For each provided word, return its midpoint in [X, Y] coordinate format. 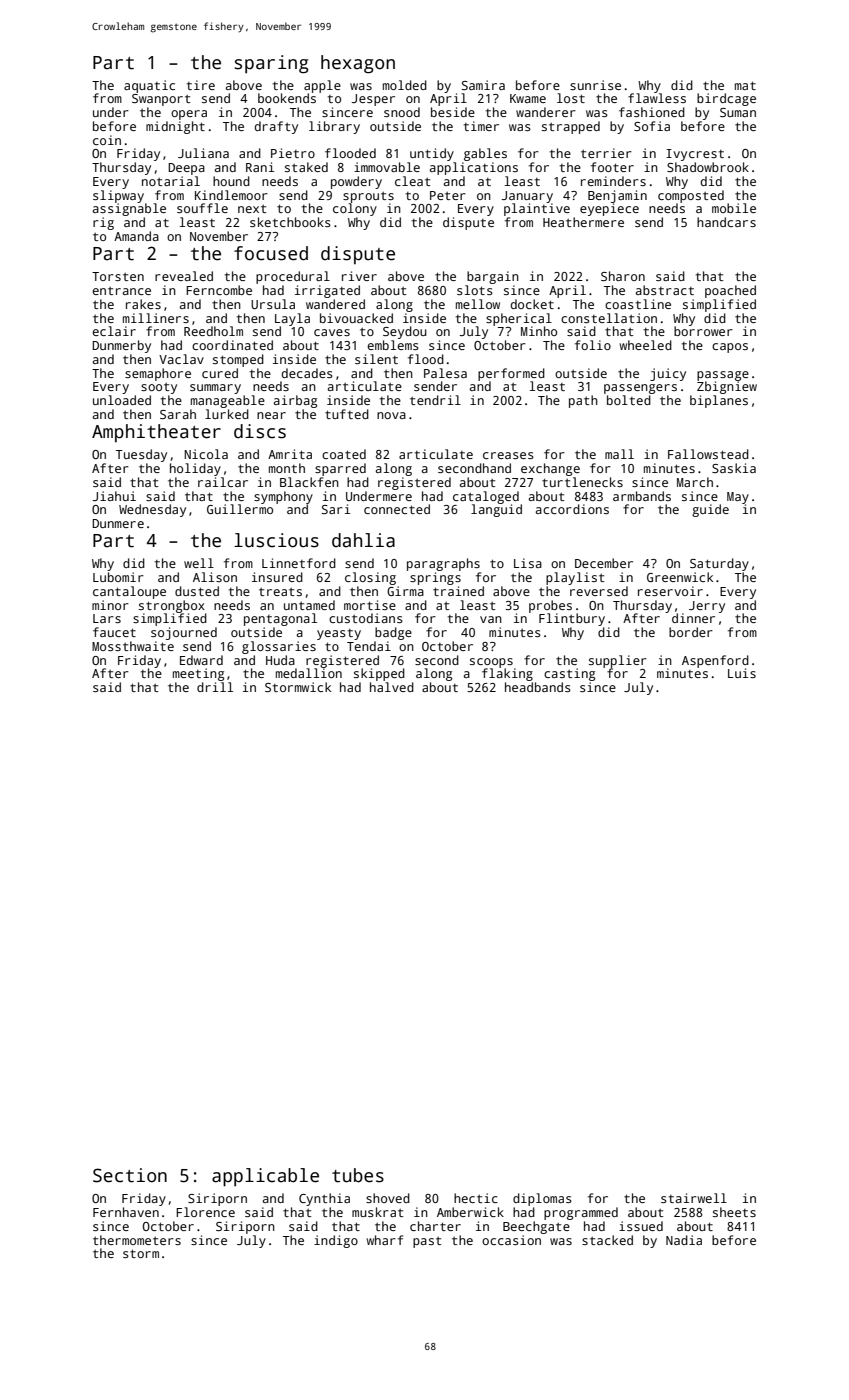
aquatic [149, 86]
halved [392, 687]
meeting [198, 674]
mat [745, 85]
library [334, 127]
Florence [205, 1212]
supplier [618, 661]
